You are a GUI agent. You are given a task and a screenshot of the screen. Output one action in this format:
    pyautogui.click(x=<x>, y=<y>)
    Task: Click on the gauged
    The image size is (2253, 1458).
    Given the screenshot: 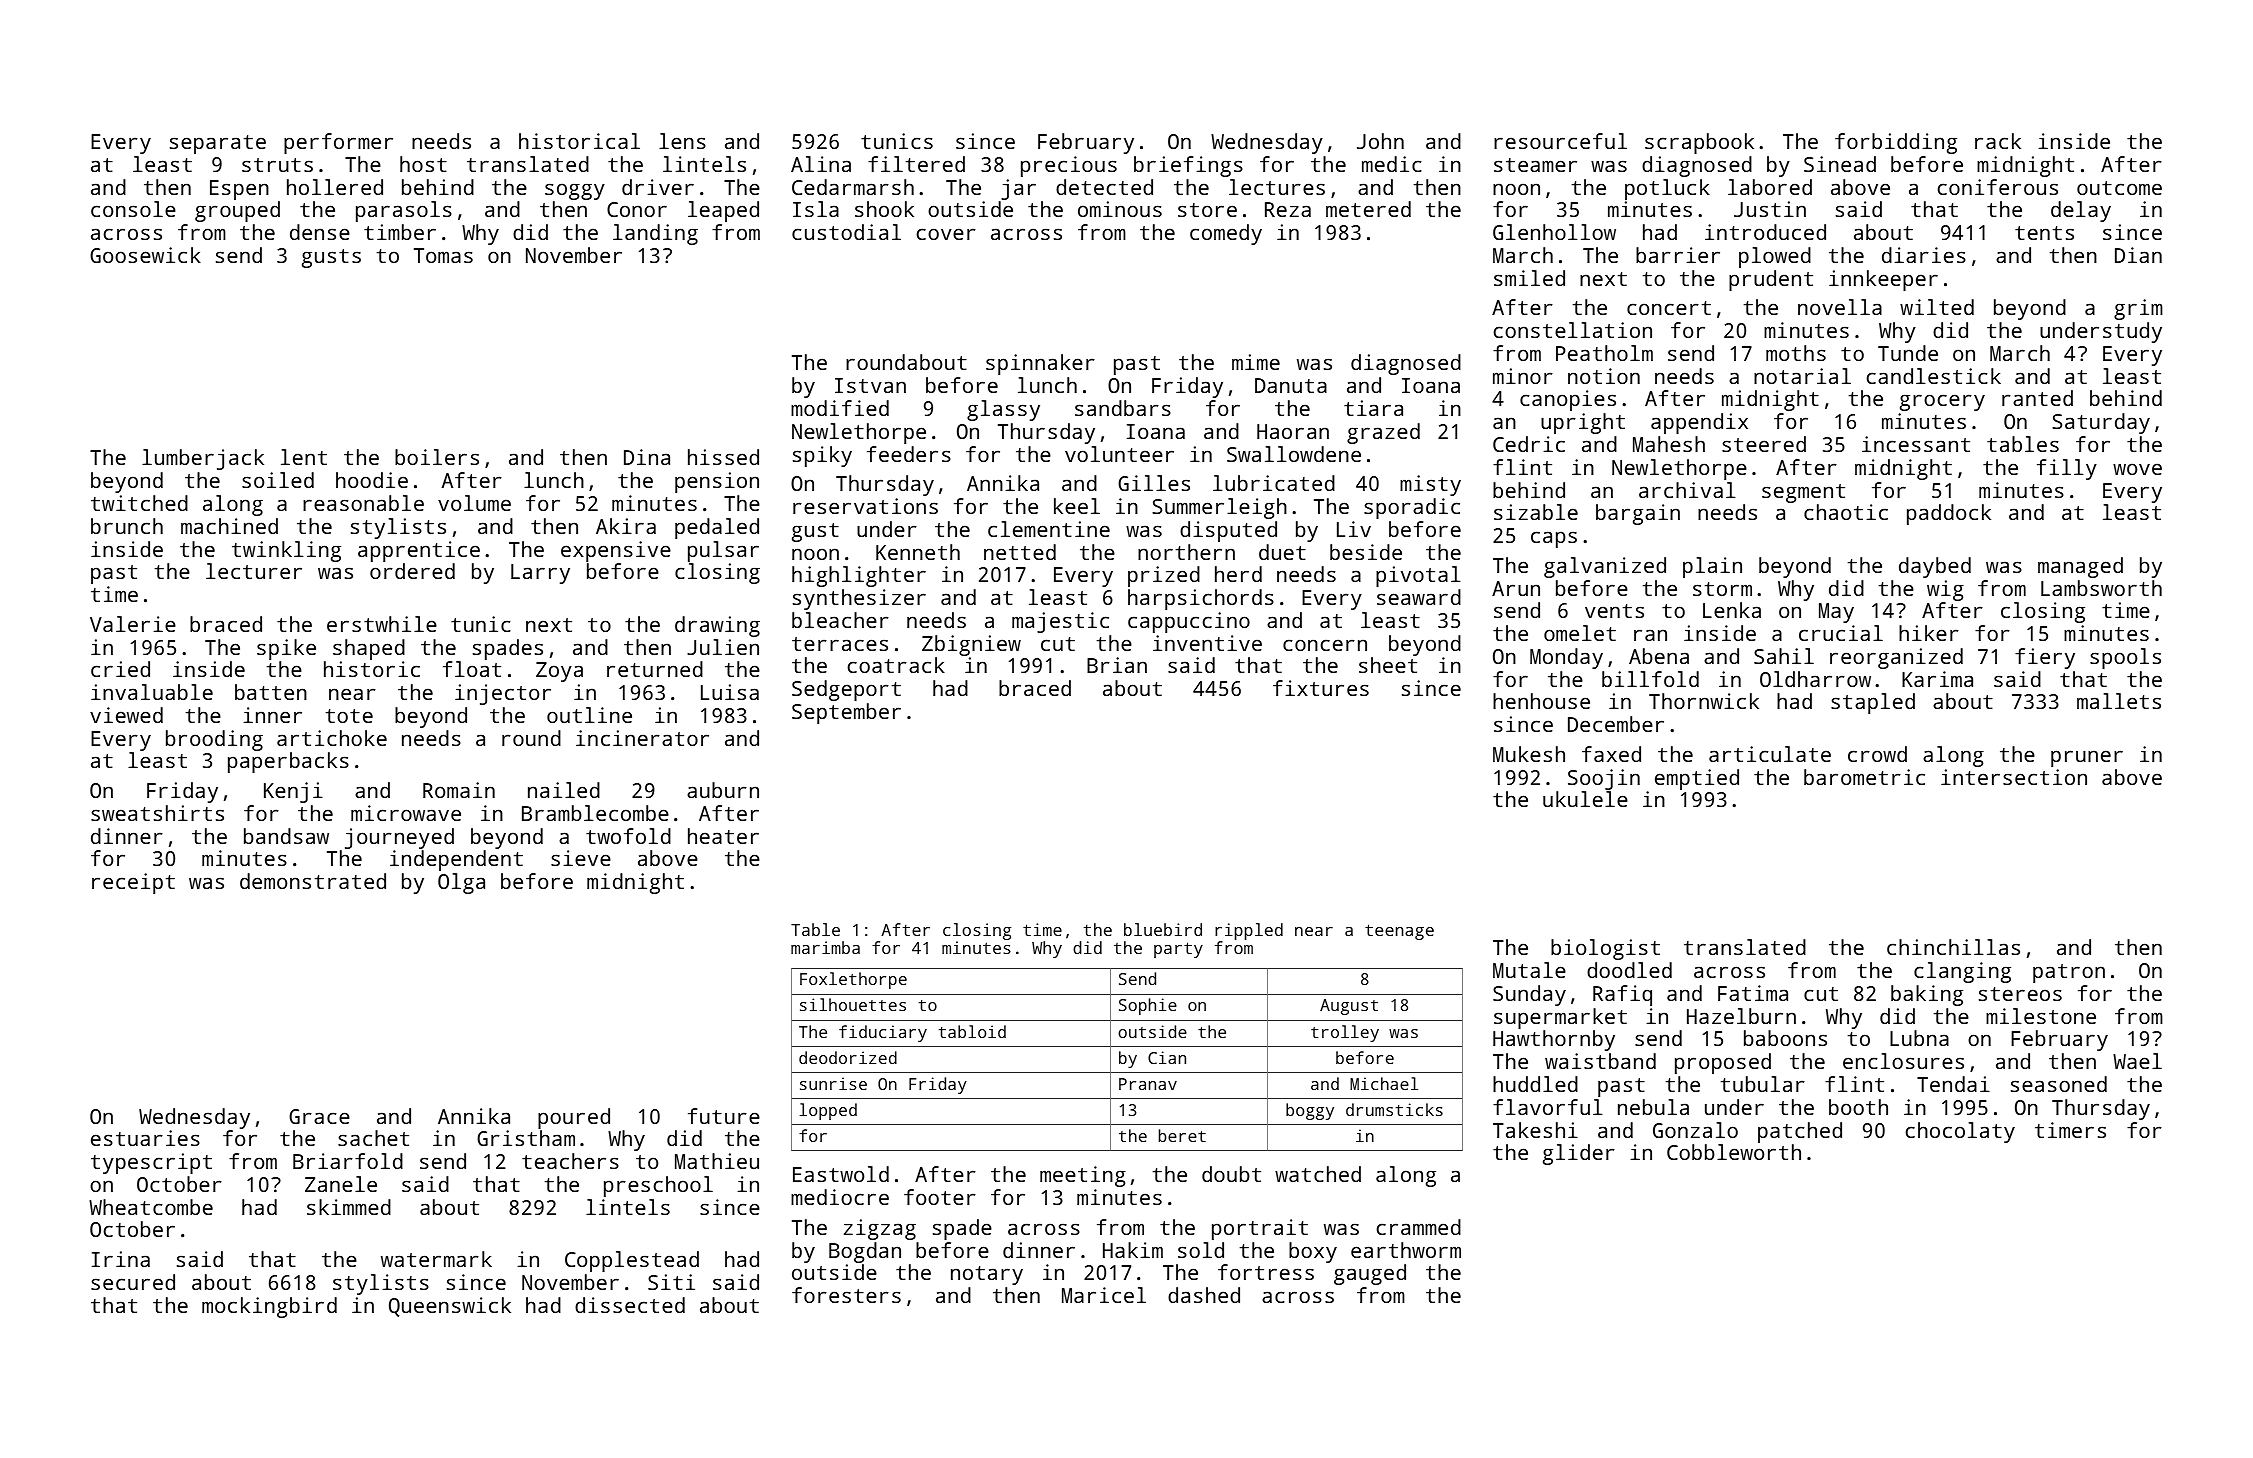 What is the action you would take?
    pyautogui.click(x=1370, y=1274)
